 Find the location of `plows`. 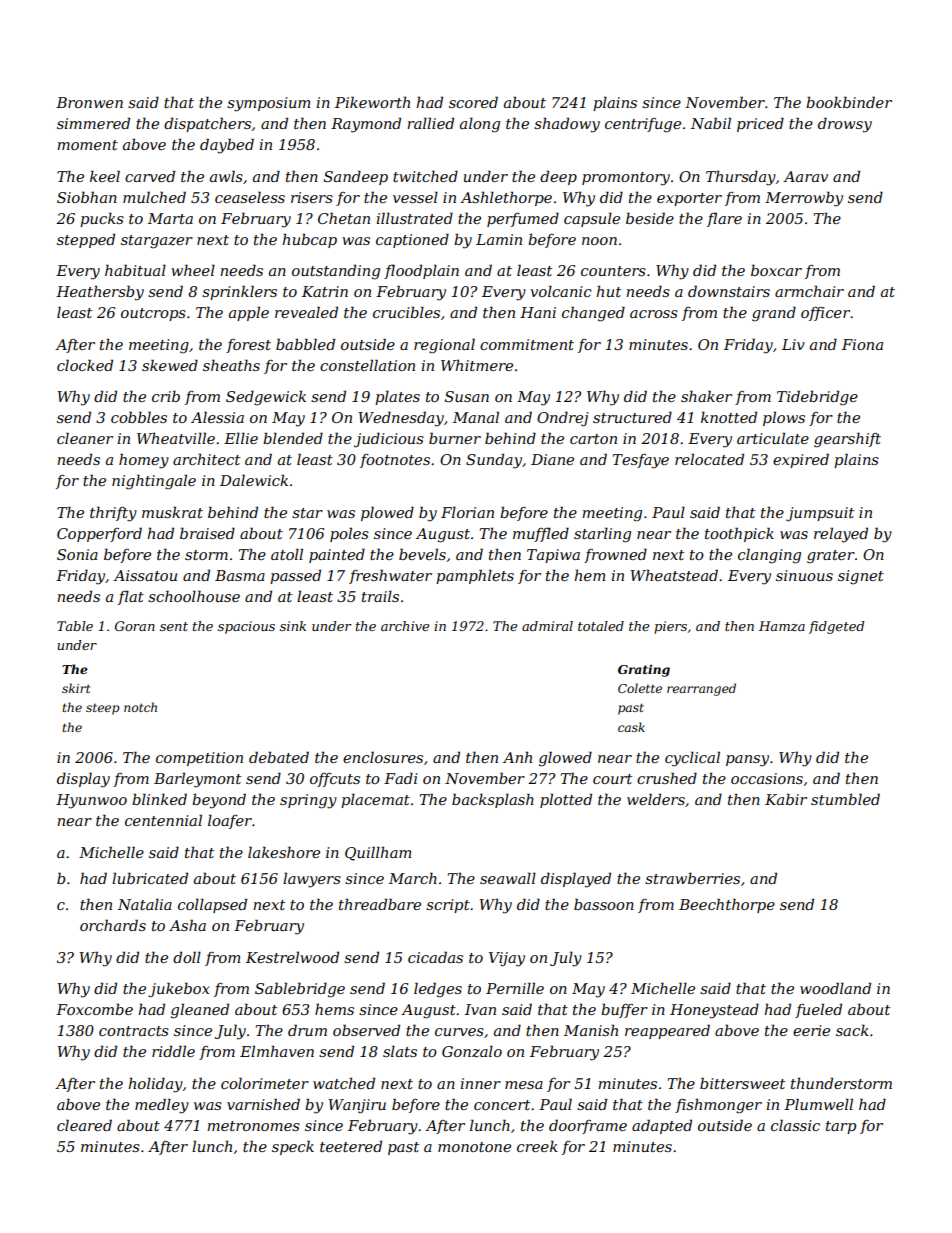

plows is located at coordinates (784, 418).
